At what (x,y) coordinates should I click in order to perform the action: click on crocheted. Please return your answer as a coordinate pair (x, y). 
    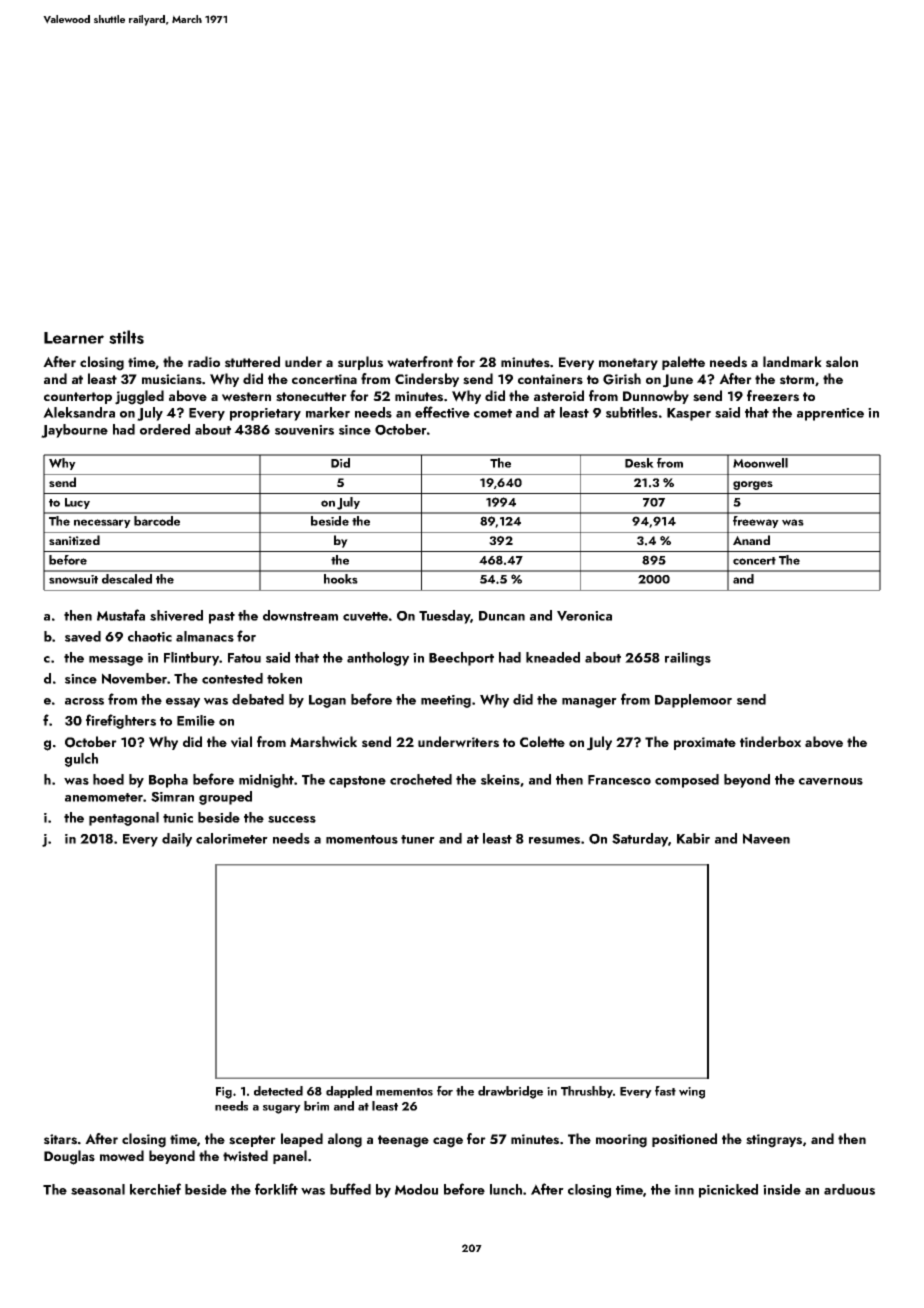
    Looking at the image, I should click on (421, 779).
